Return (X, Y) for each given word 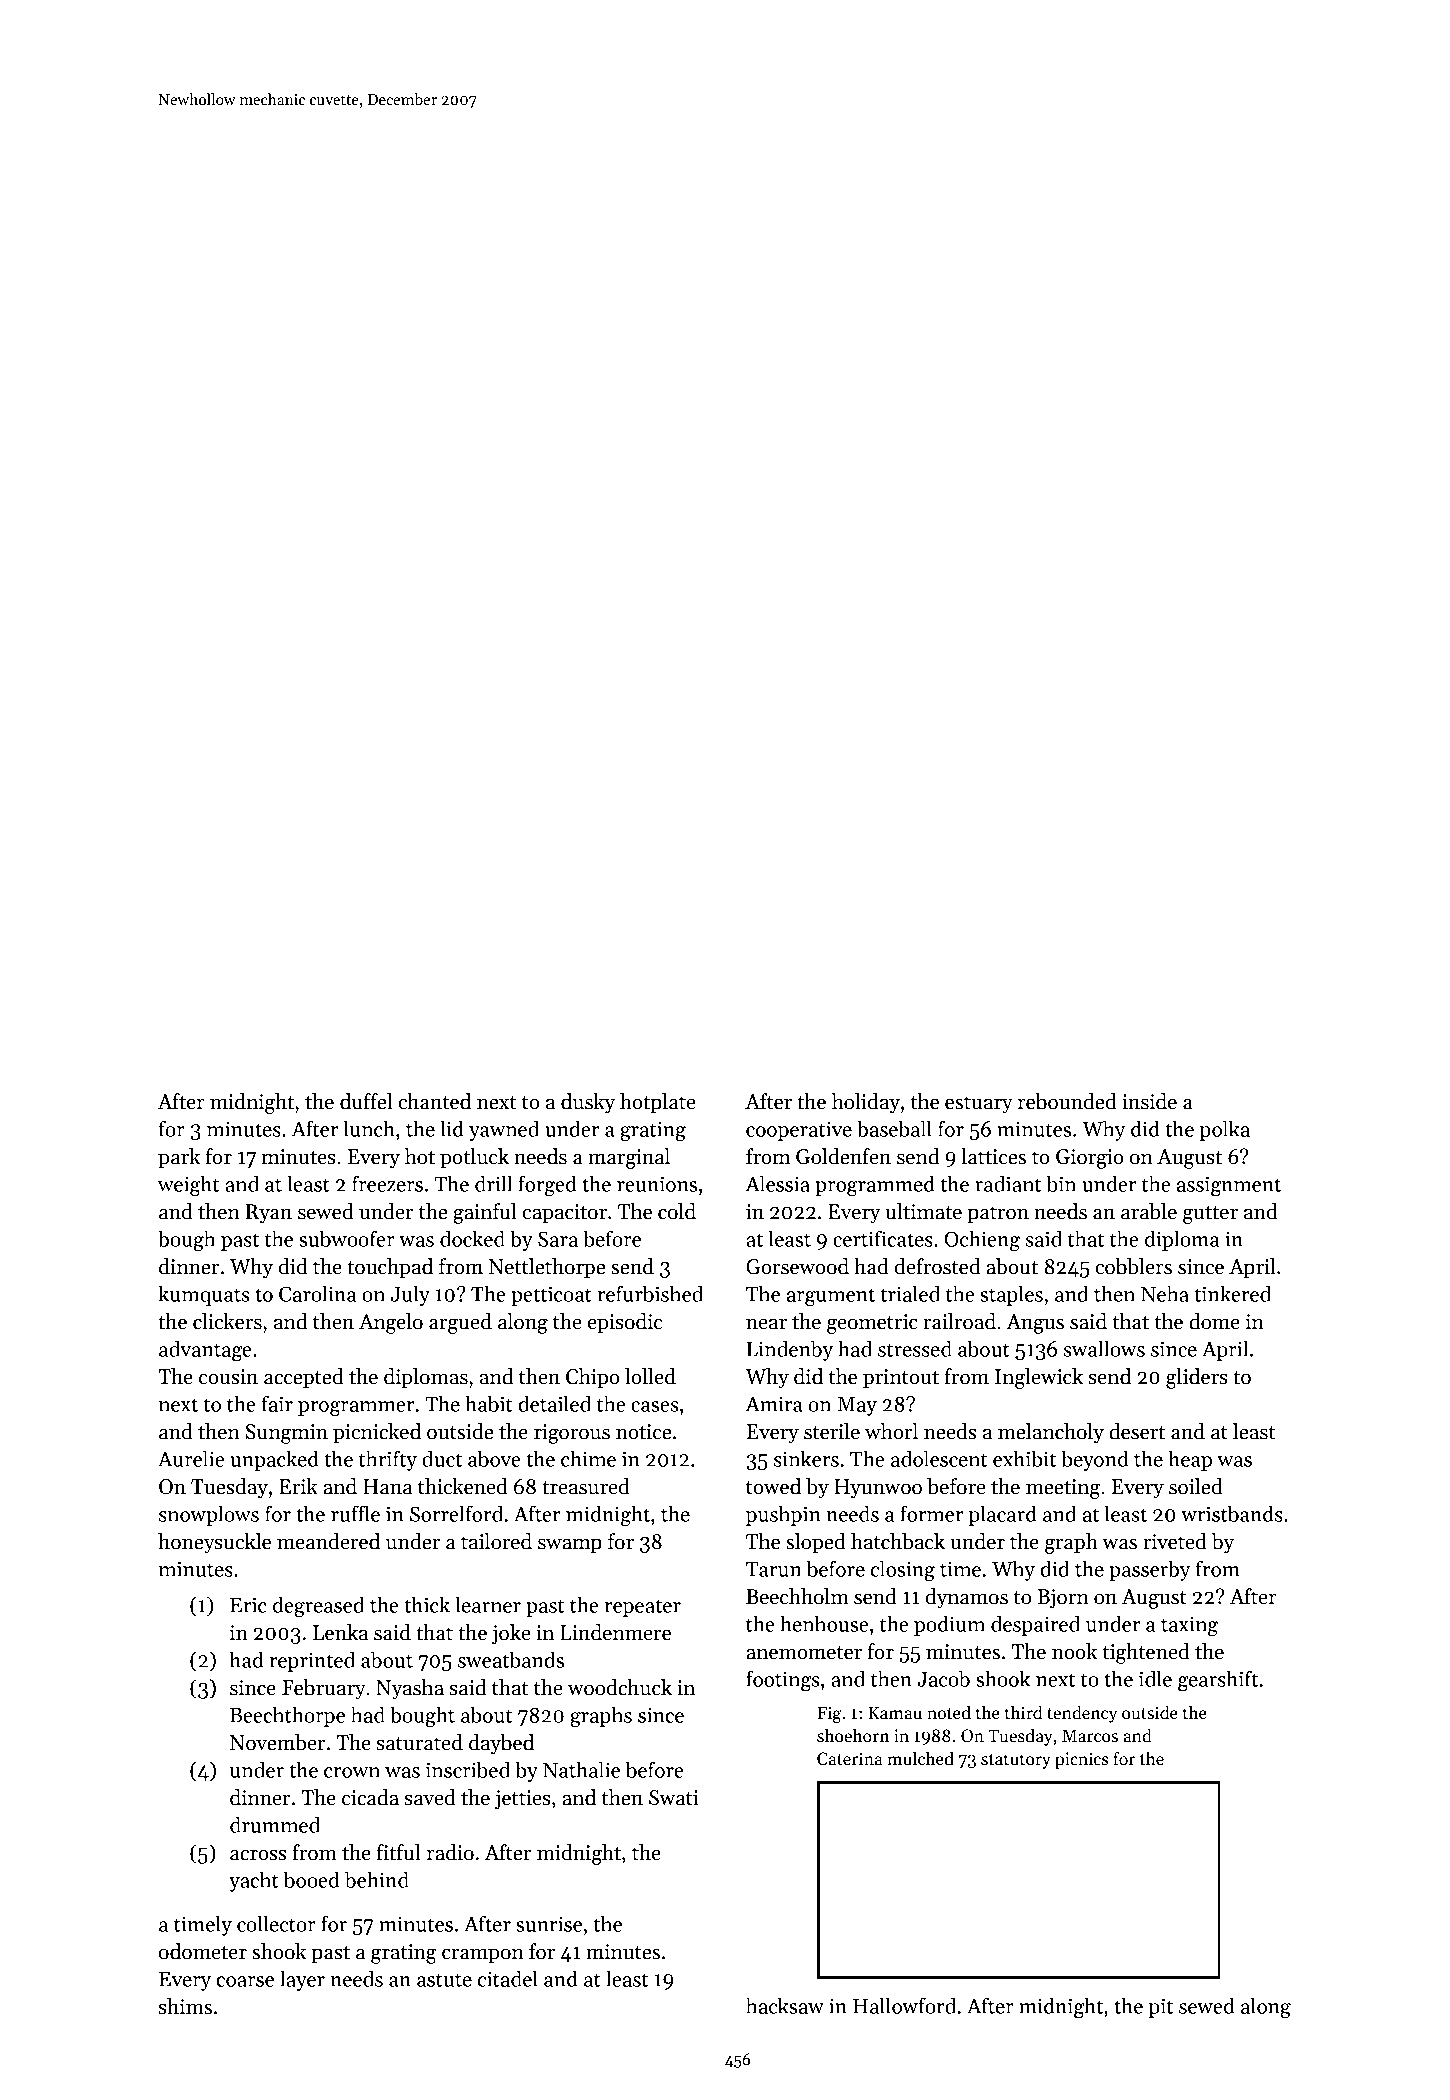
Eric (248, 1605)
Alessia (777, 1183)
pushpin (783, 1515)
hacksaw (785, 2005)
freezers (387, 1183)
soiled (1196, 1486)
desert (1137, 1431)
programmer (356, 1409)
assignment (1229, 1186)
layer (302, 1980)
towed (773, 1486)
